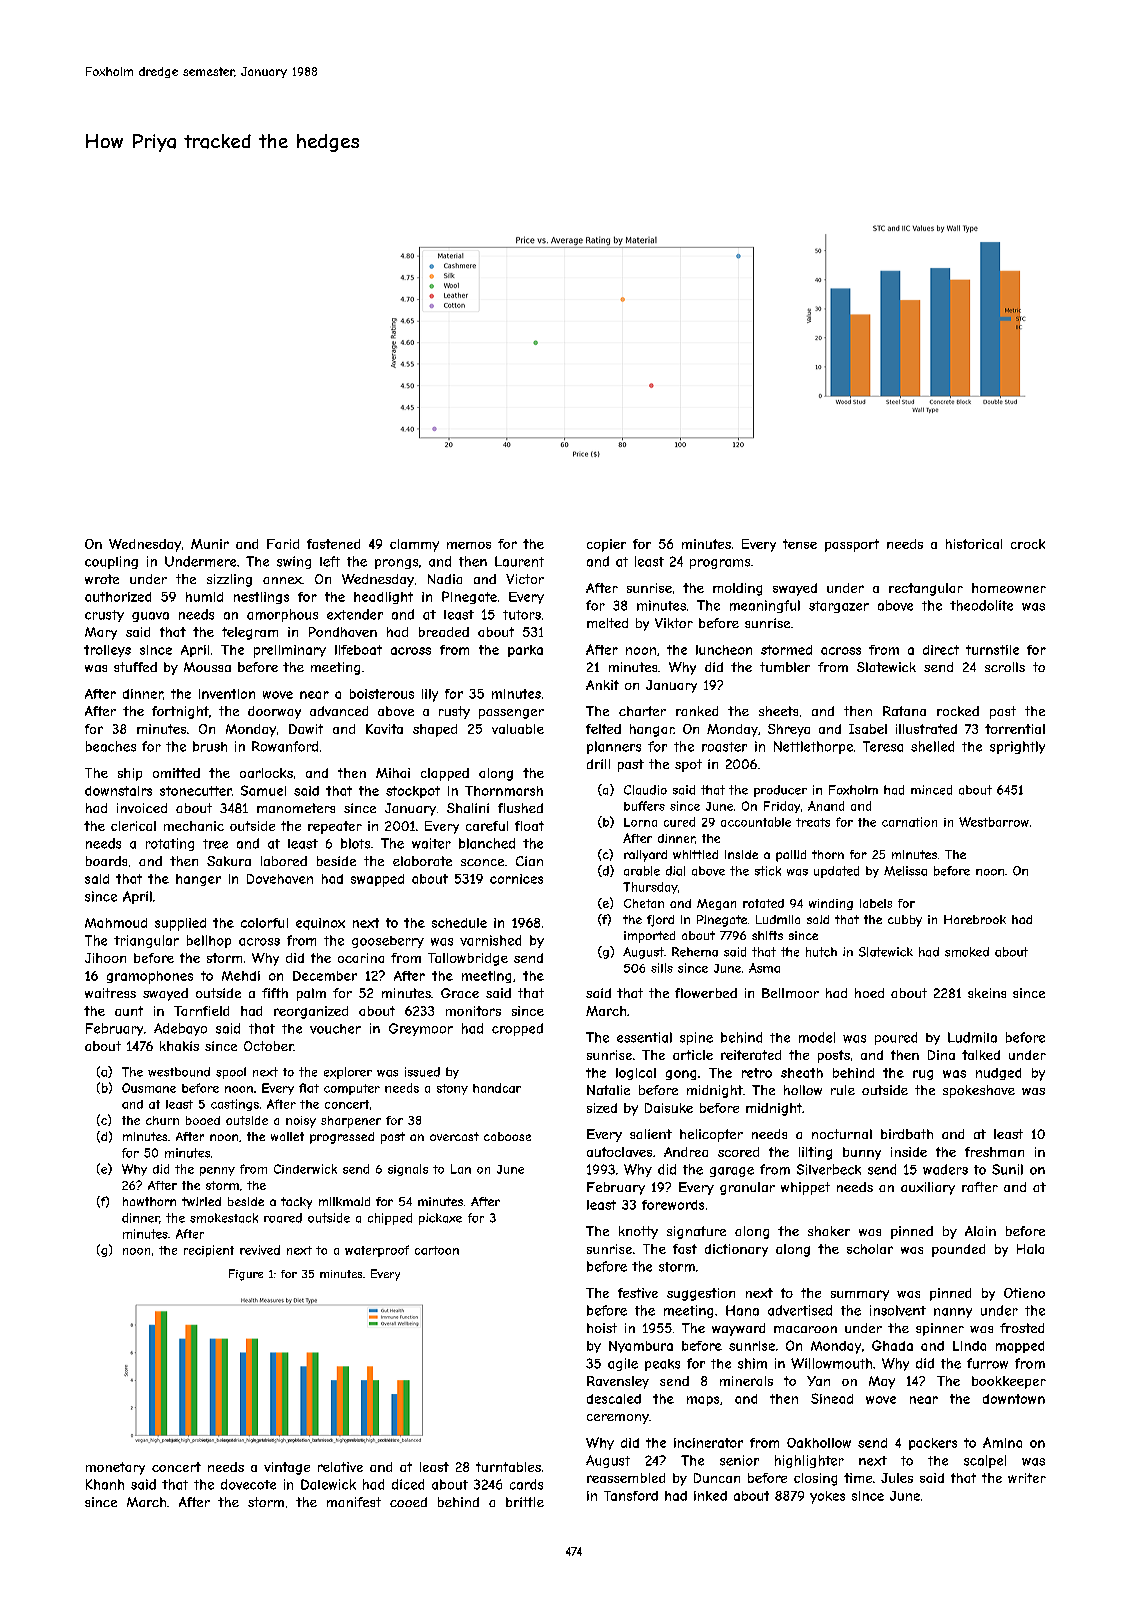 The width and height of the image is (1130, 1599). What do you see at coordinates (821, 952) in the image?
I see `hutch` at bounding box center [821, 952].
